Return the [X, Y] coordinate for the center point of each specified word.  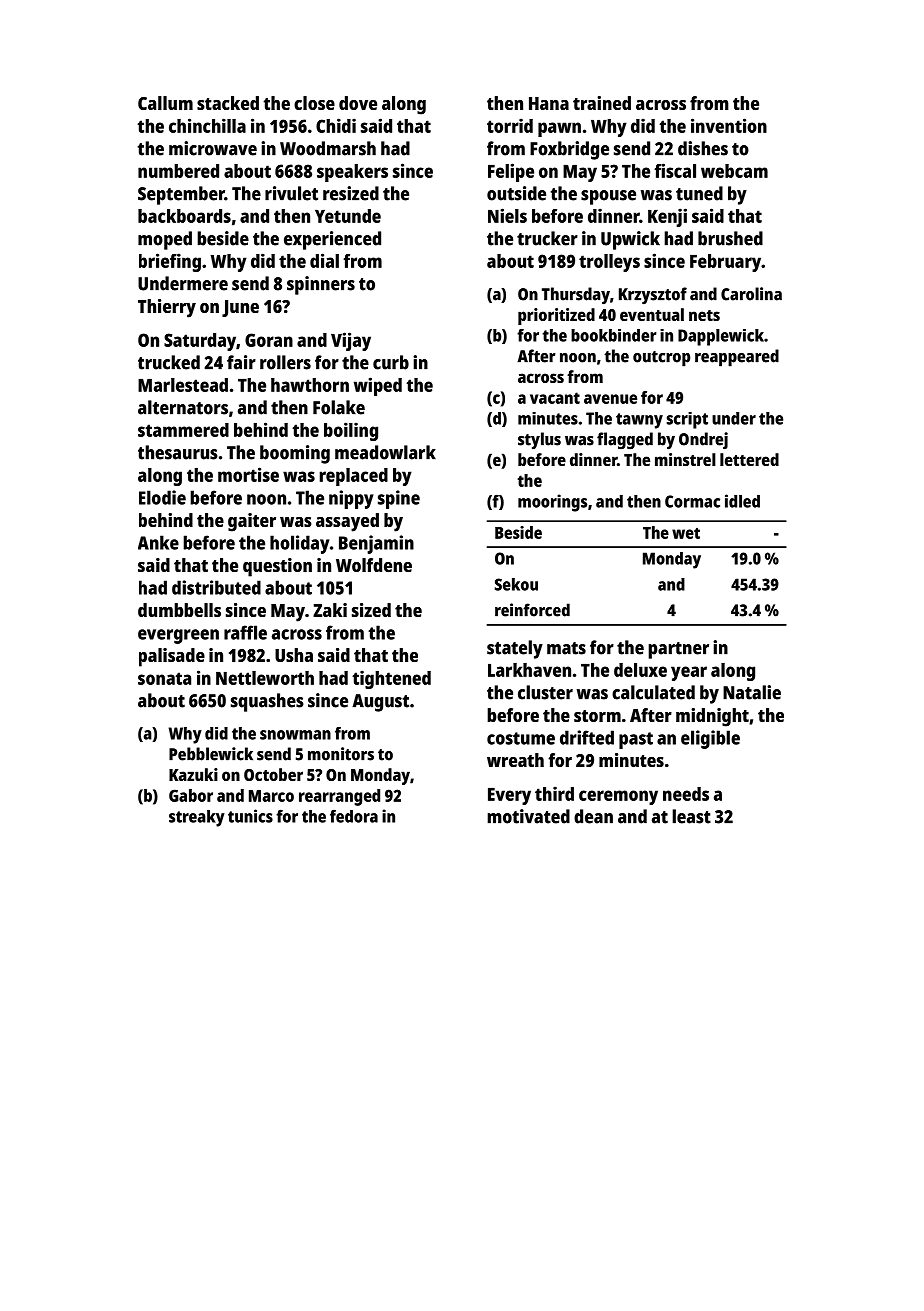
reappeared [737, 358]
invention [729, 125]
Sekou [516, 584]
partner [678, 650]
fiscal [675, 170]
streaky [197, 818]
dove [358, 103]
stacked [228, 103]
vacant [555, 398]
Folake [339, 407]
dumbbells [179, 610]
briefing [170, 262]
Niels [507, 215]
